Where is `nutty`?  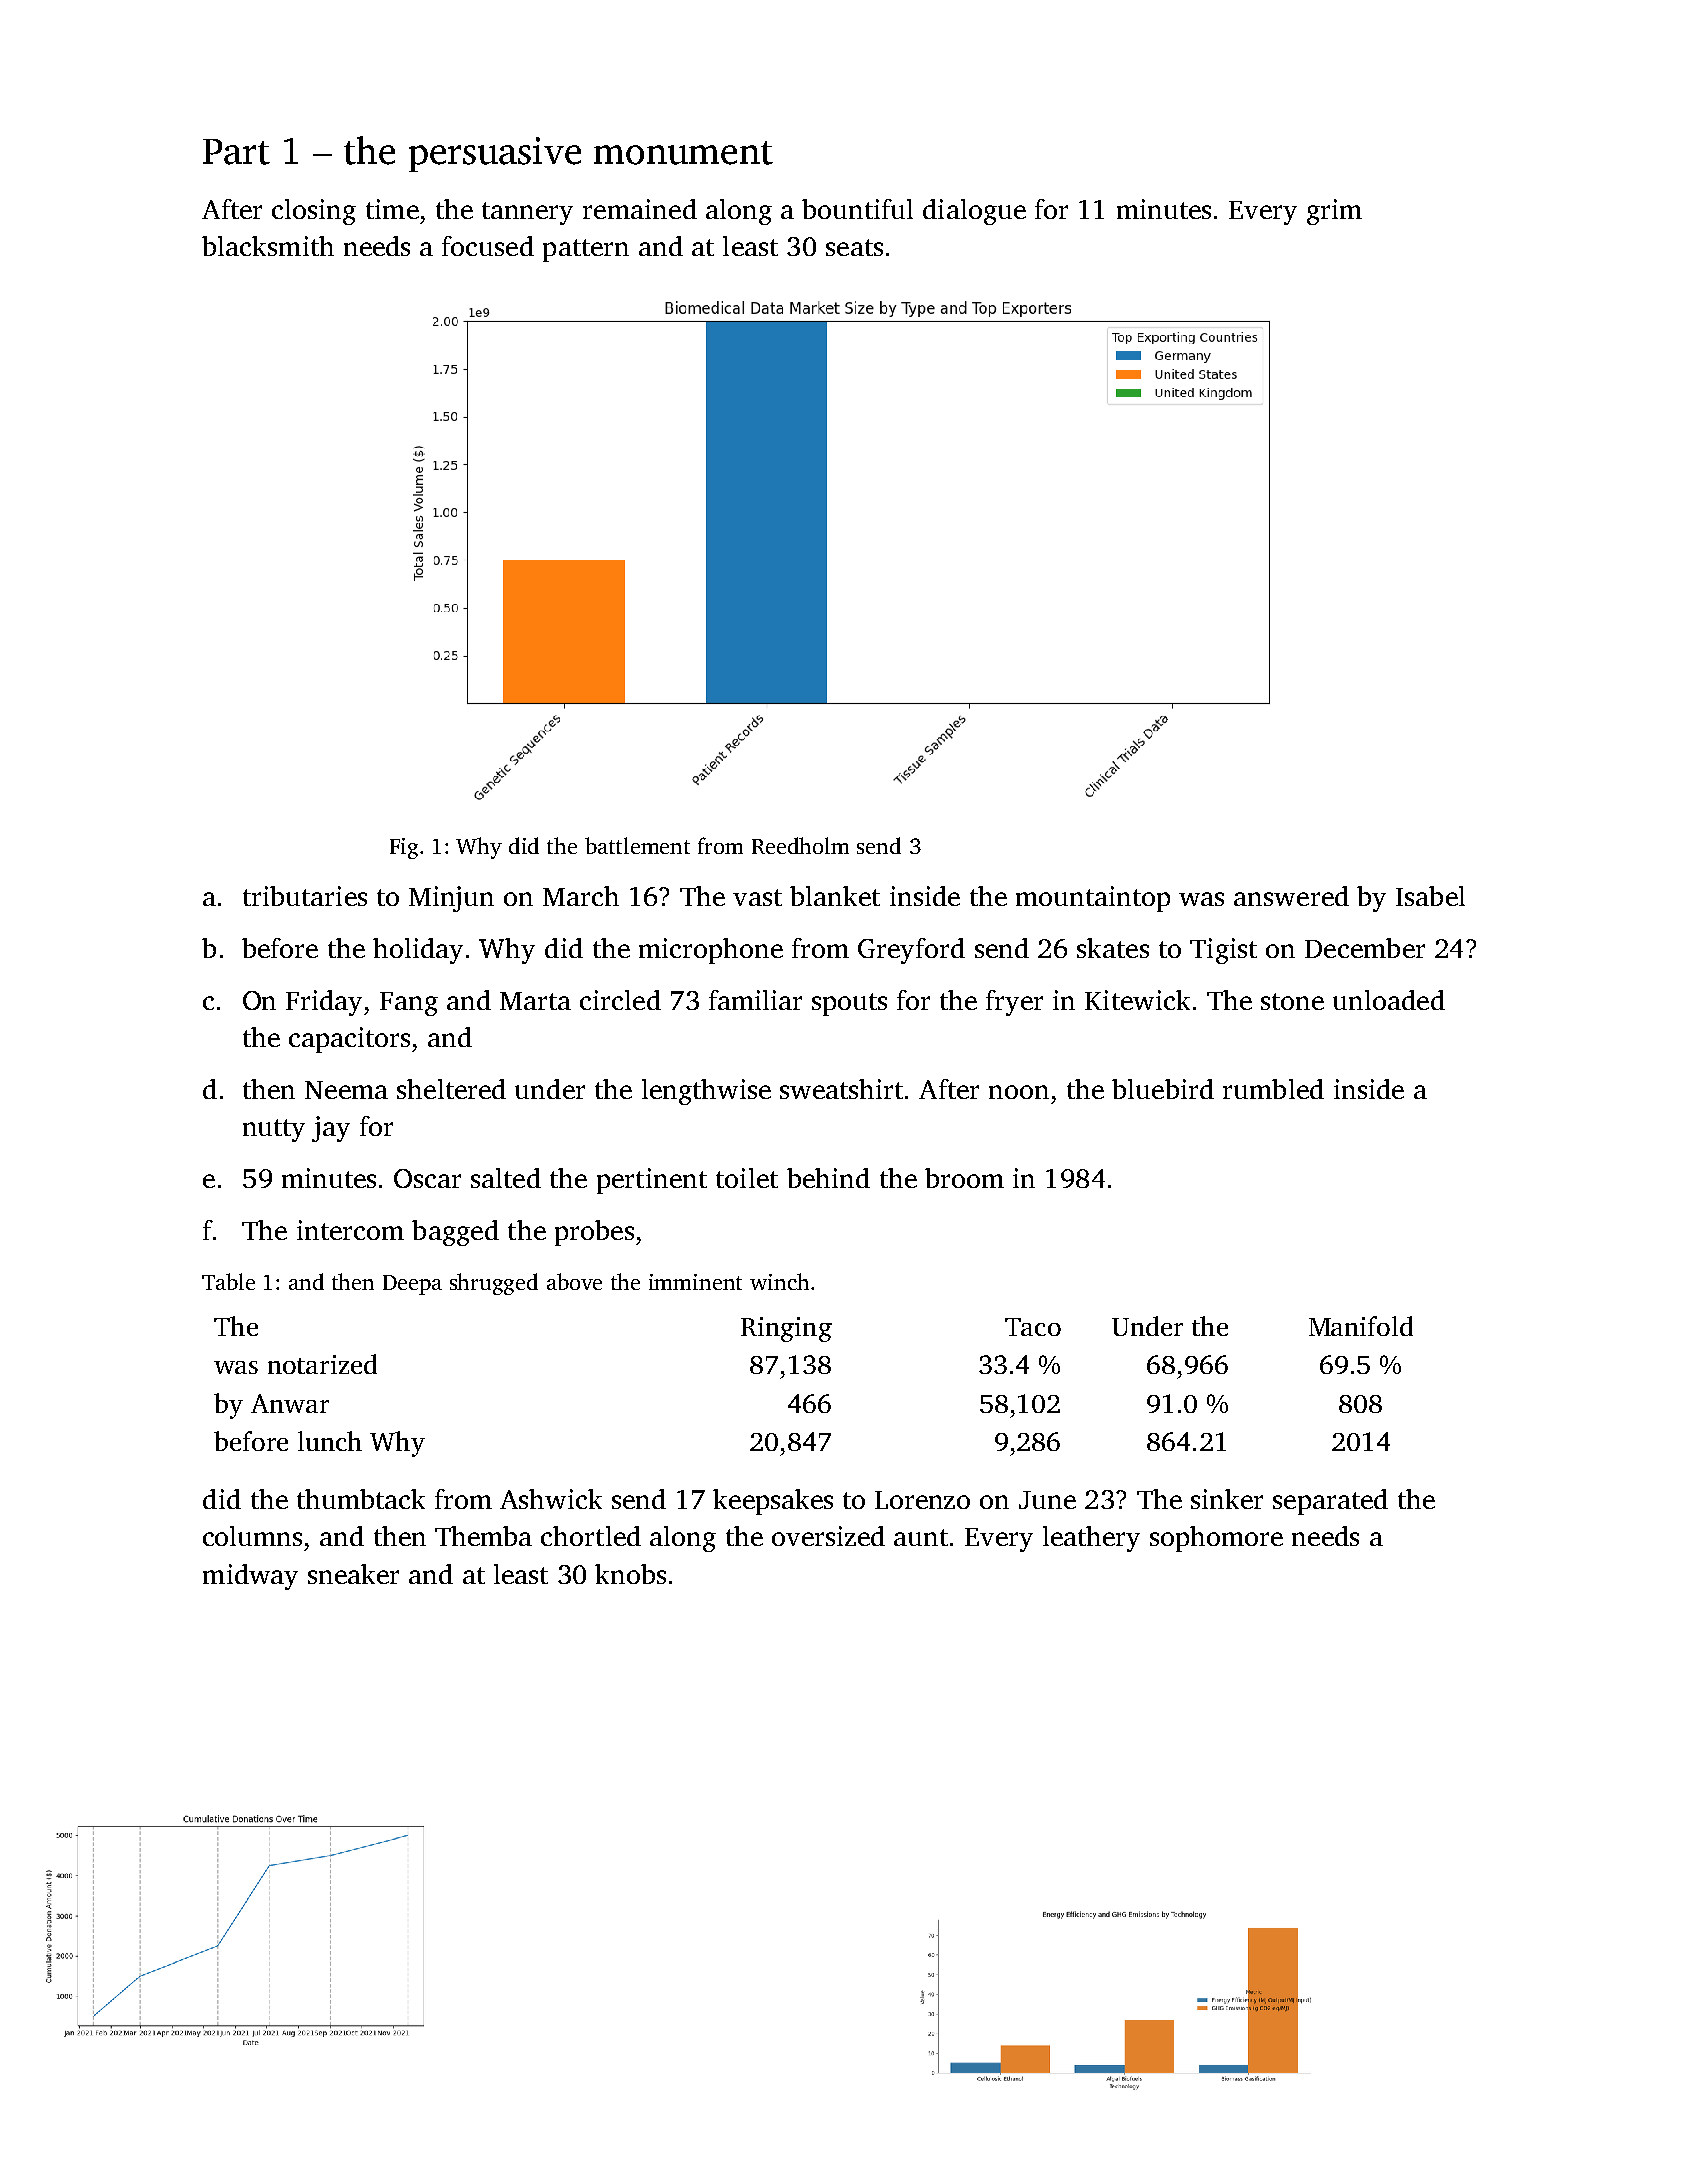 nutty is located at coordinates (274, 1130).
